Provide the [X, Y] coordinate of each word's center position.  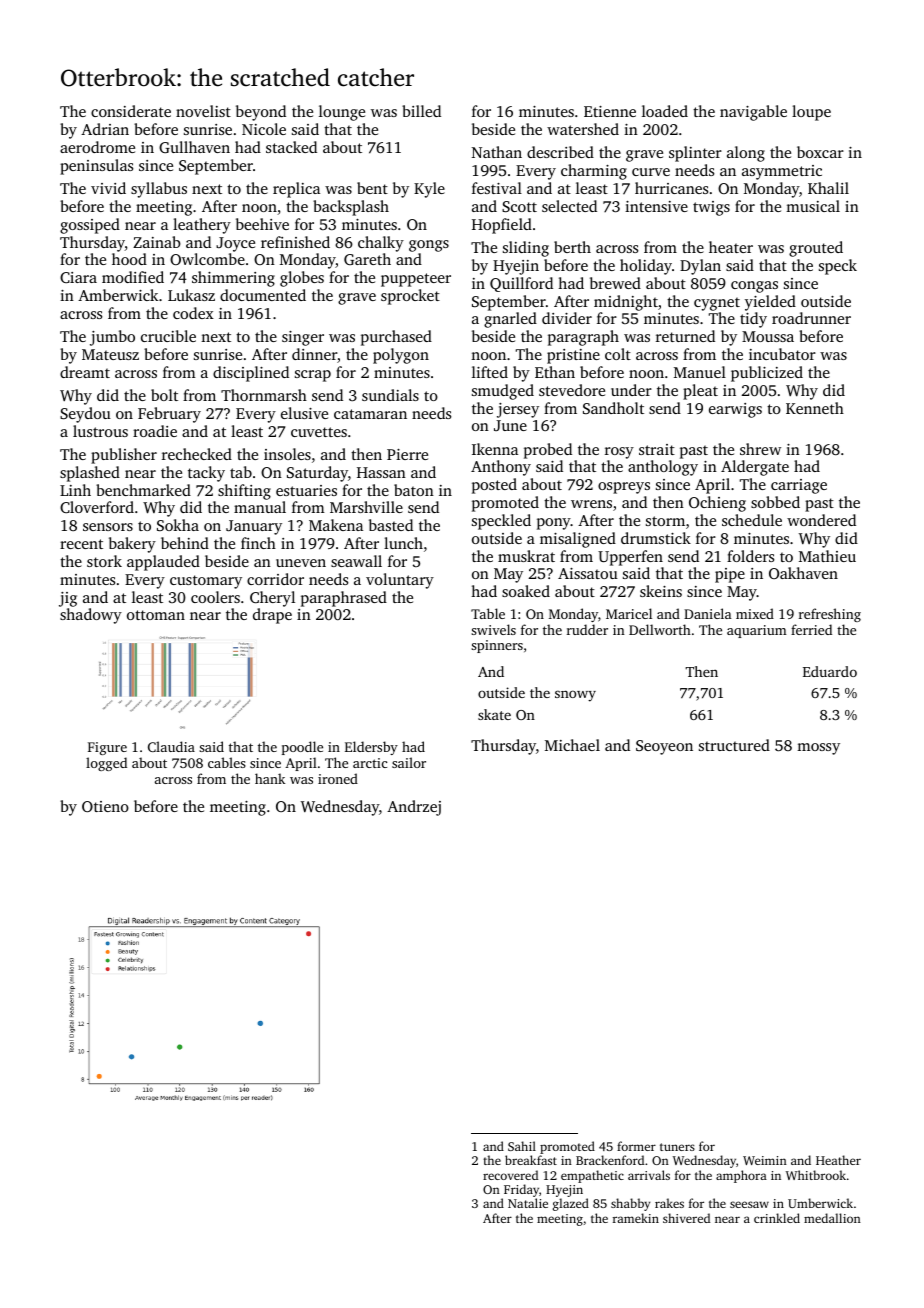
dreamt [85, 372]
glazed [571, 1204]
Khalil [828, 188]
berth [572, 247]
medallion [832, 1218]
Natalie [528, 1203]
